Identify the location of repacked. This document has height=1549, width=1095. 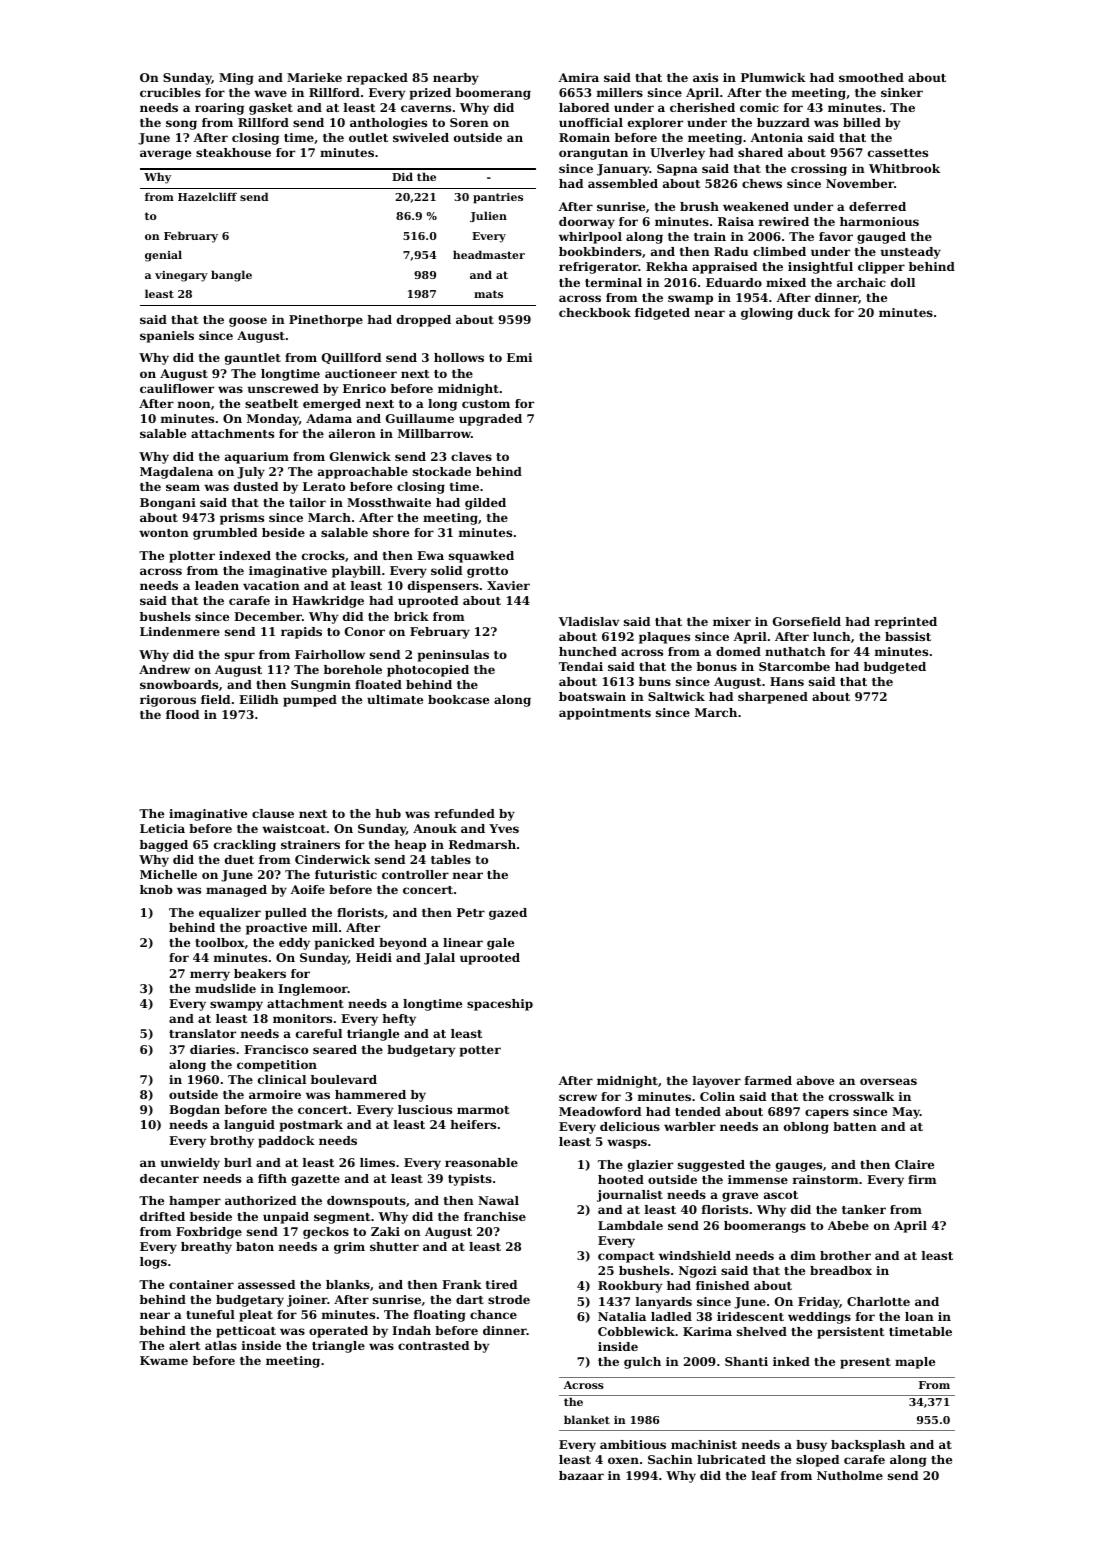
(377, 79).
